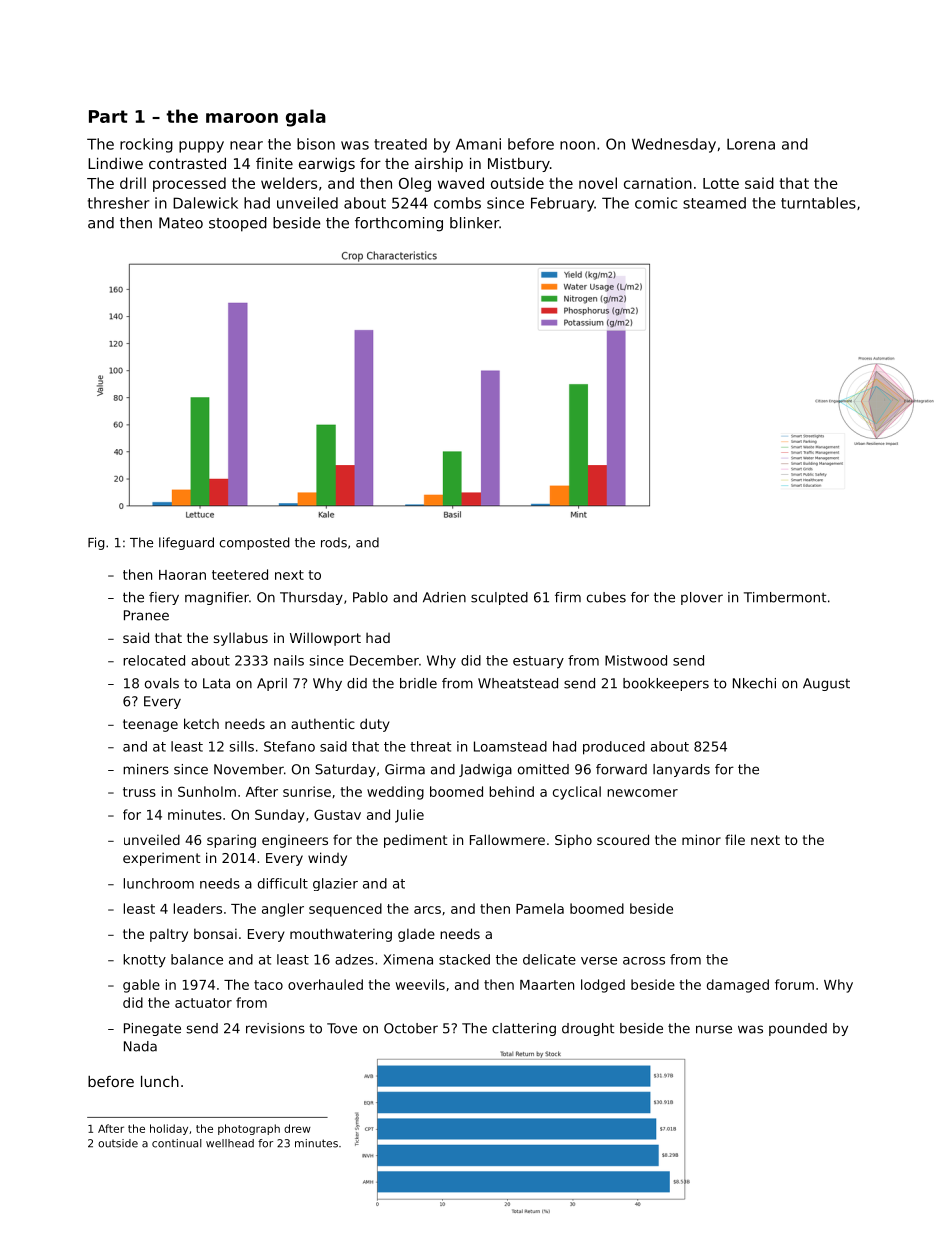 Image resolution: width=952 pixels, height=1233 pixels. I want to click on Part, so click(108, 116).
